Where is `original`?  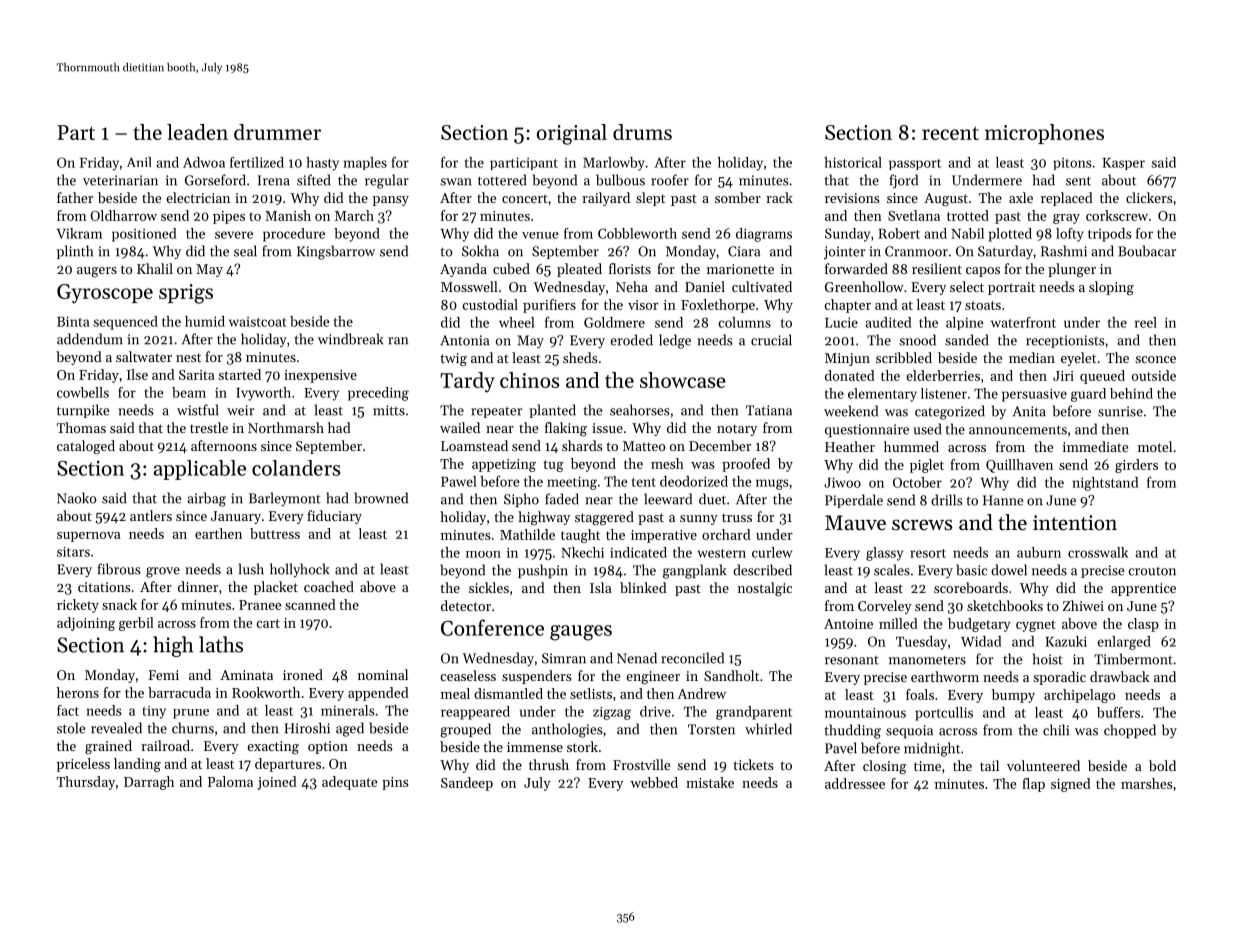
original is located at coordinates (572, 134).
